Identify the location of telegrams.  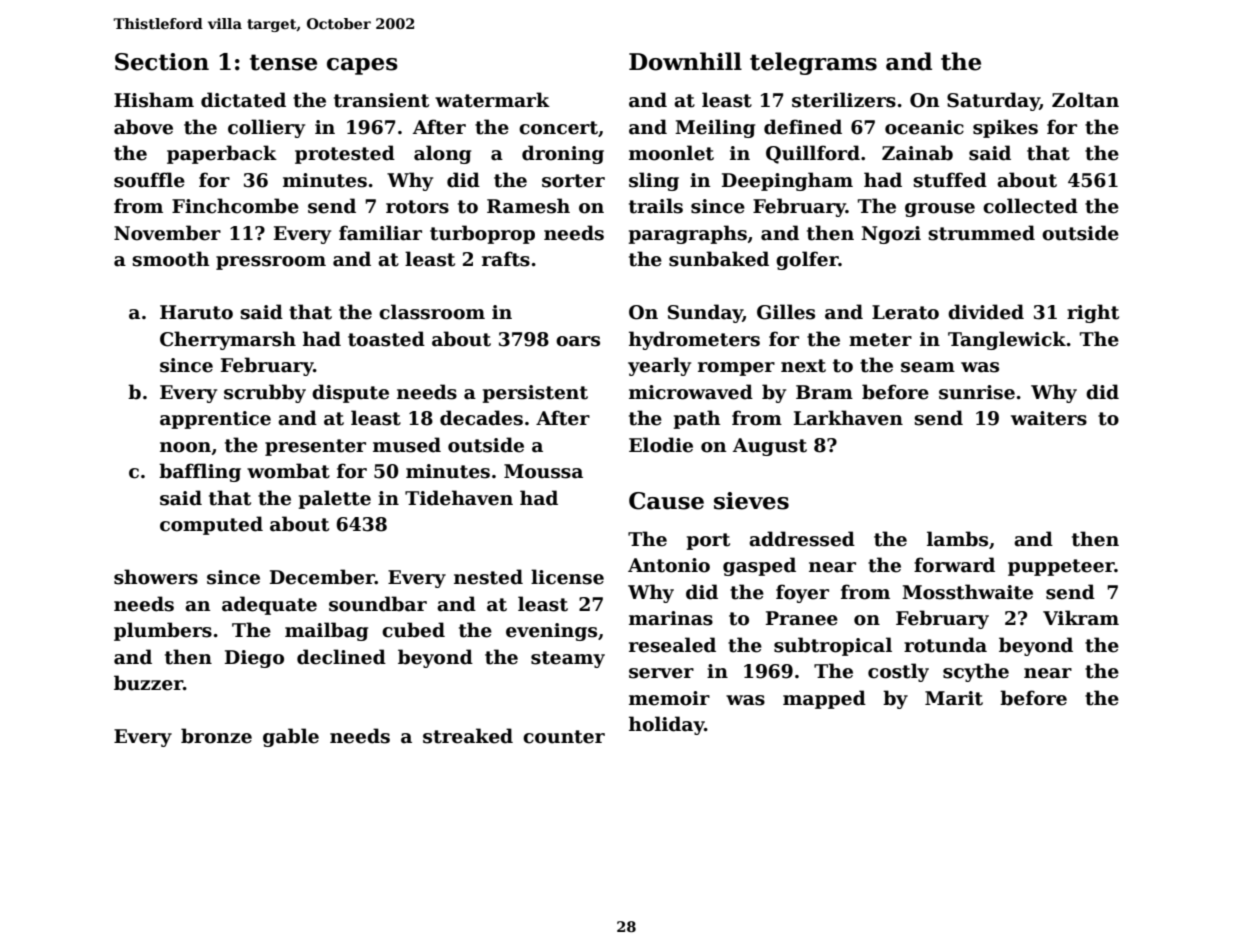
(813, 63).
